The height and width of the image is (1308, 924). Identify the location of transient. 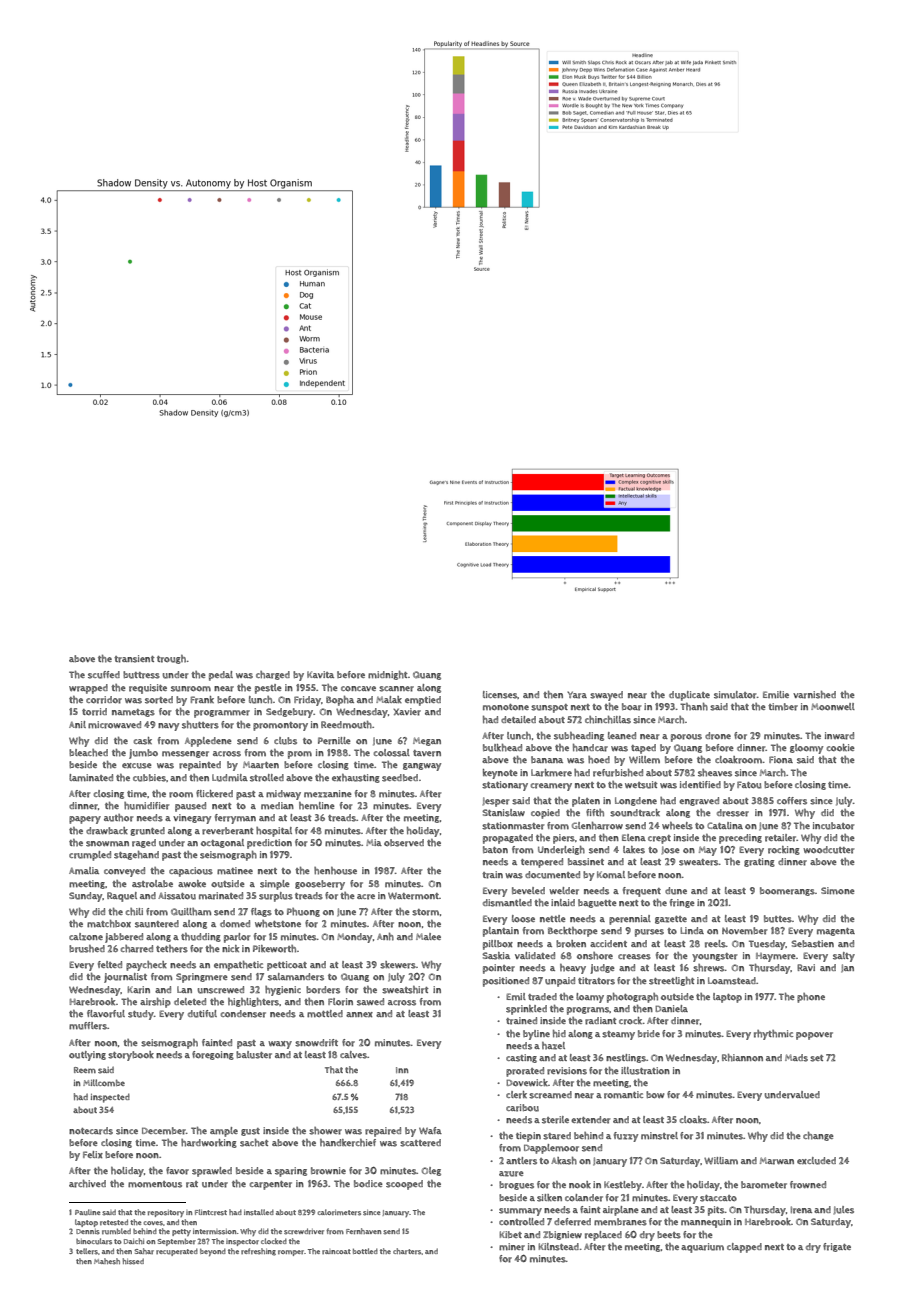
(134, 659).
